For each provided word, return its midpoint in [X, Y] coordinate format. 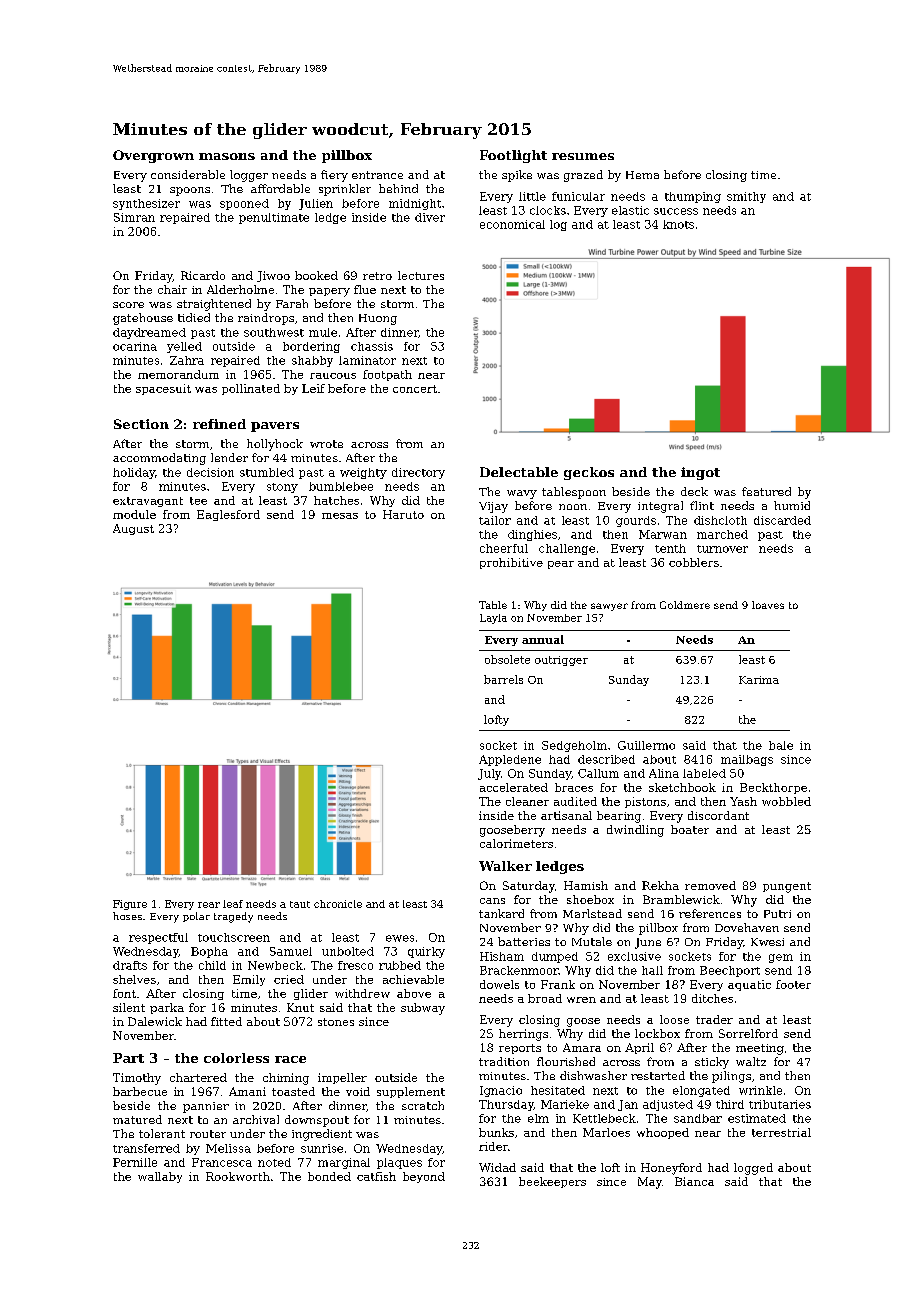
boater [690, 829]
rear [209, 905]
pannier [206, 1107]
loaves [768, 605]
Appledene [510, 760]
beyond [424, 1177]
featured [766, 491]
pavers [275, 427]
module [134, 514]
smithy [746, 197]
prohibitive [511, 563]
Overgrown [153, 156]
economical [512, 224]
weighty [363, 473]
